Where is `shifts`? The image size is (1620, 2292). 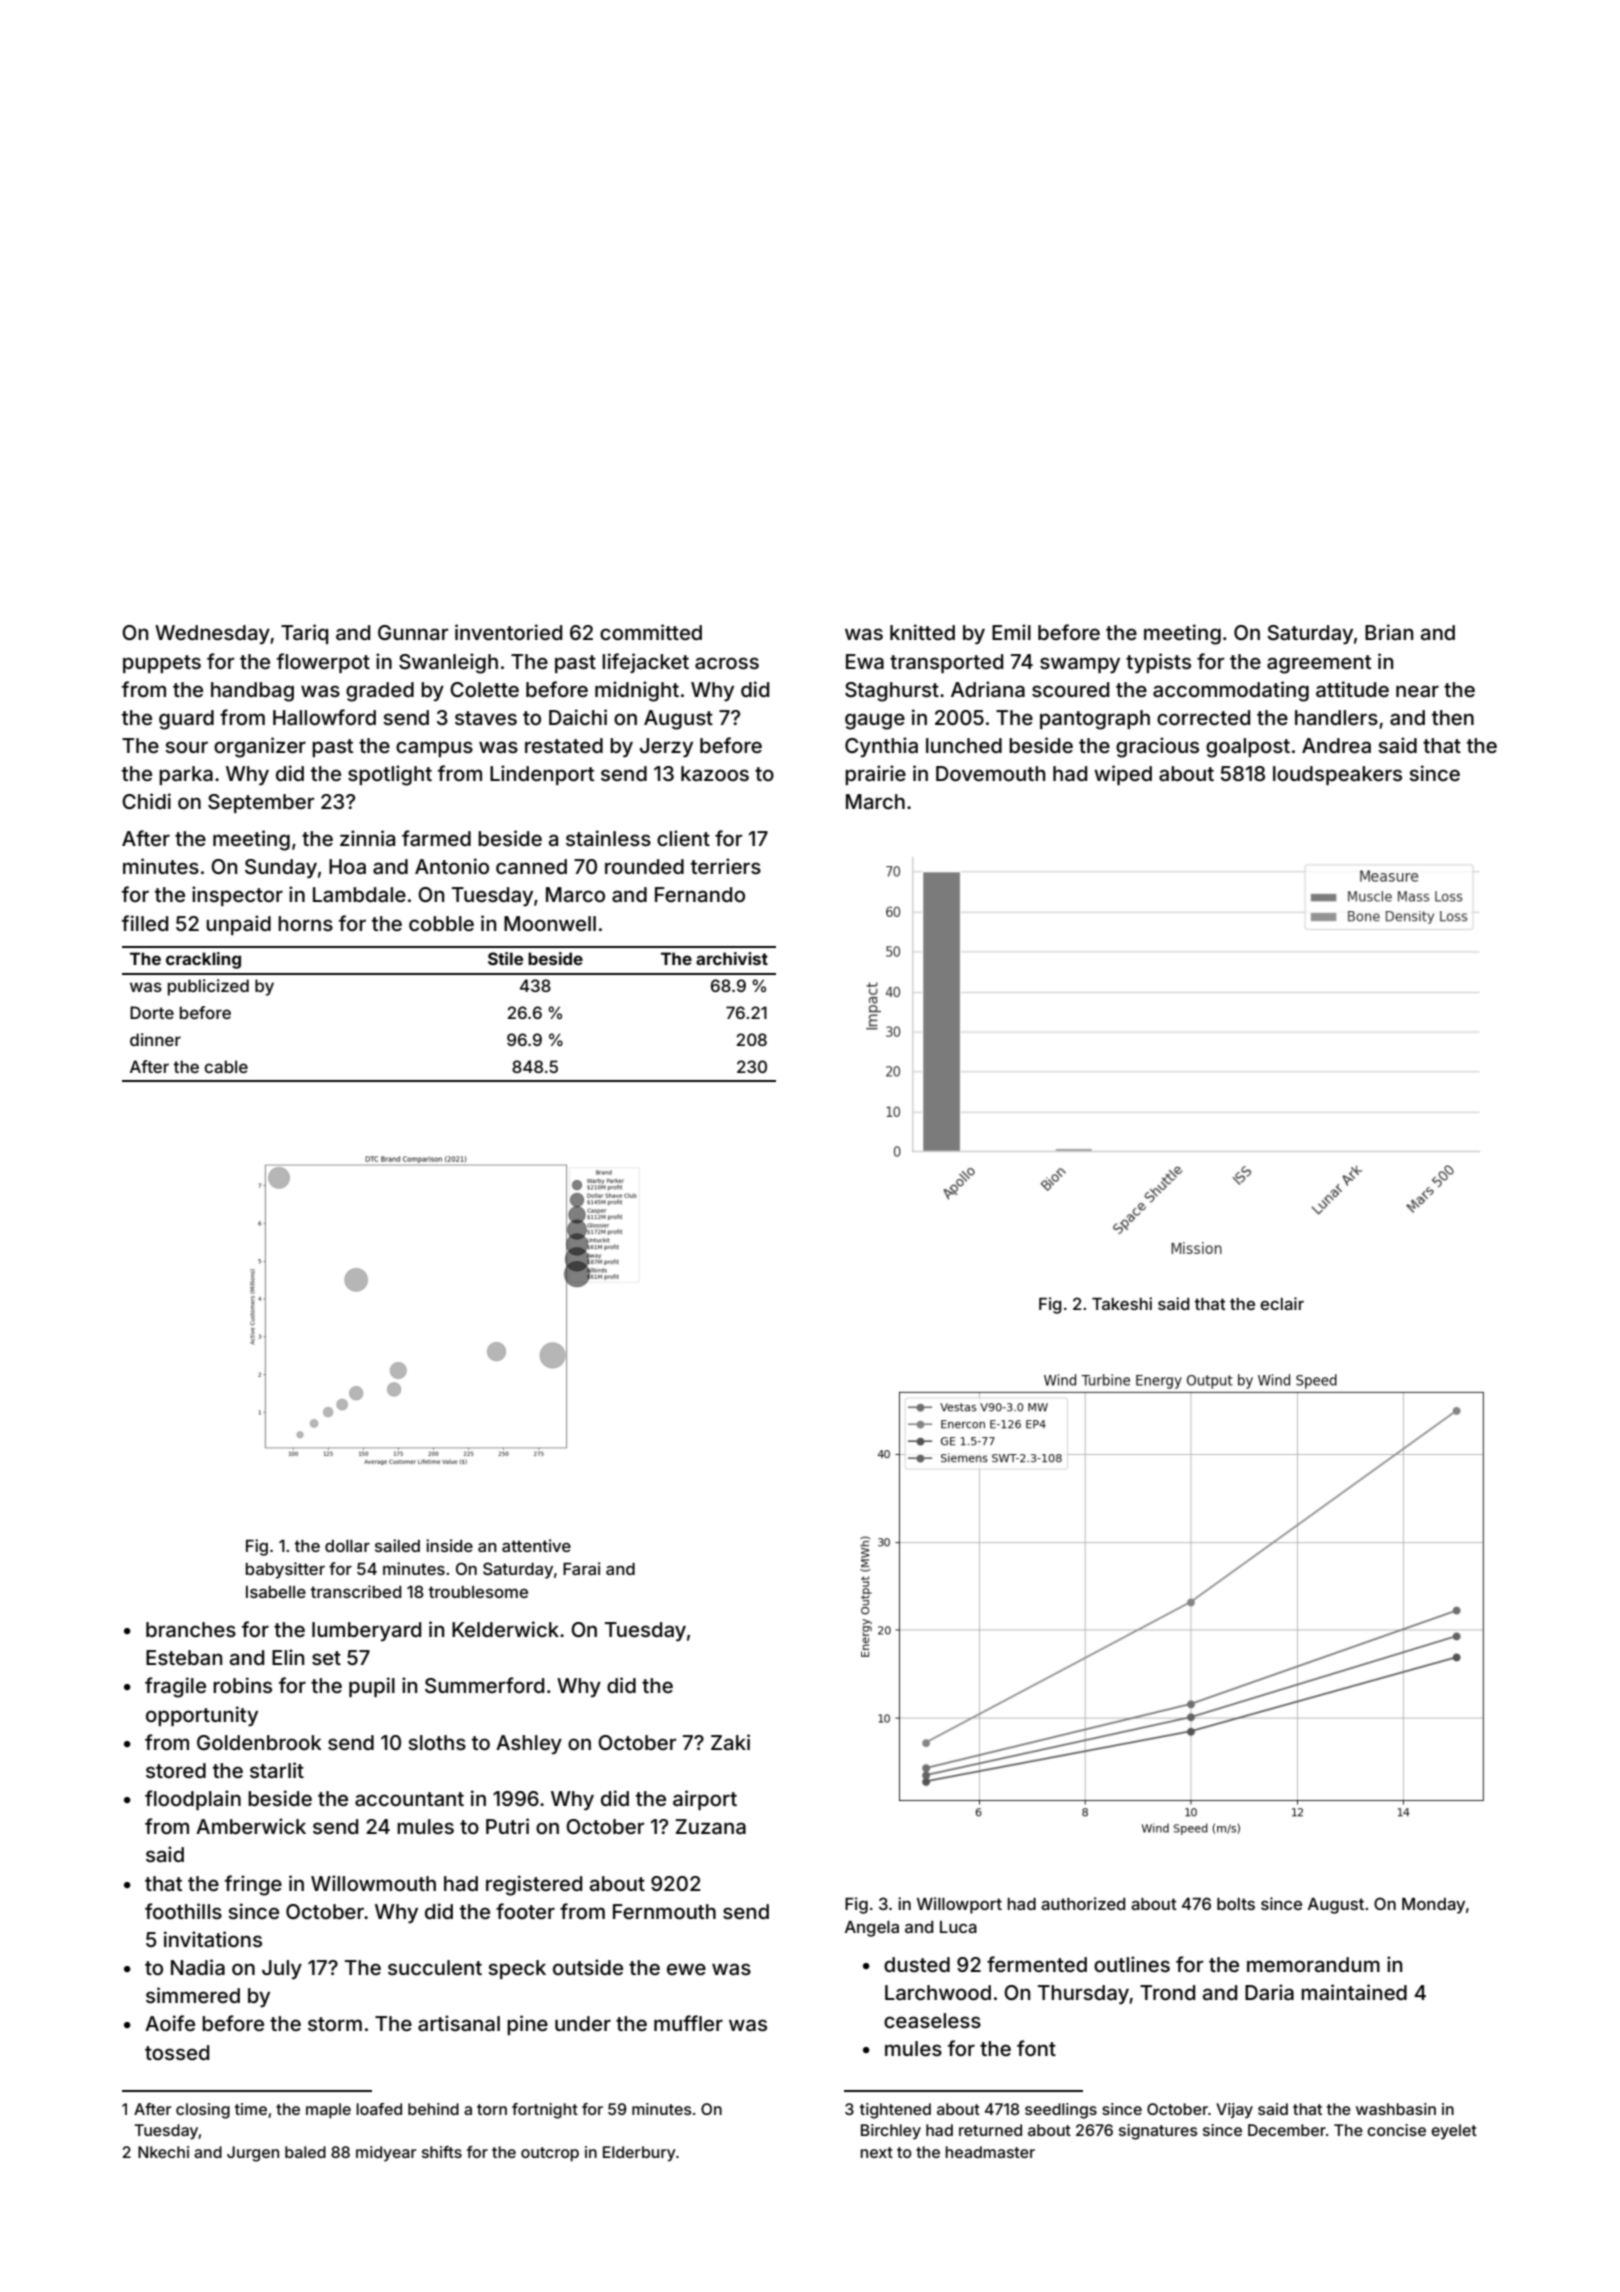
shifts is located at coordinates (442, 2152).
